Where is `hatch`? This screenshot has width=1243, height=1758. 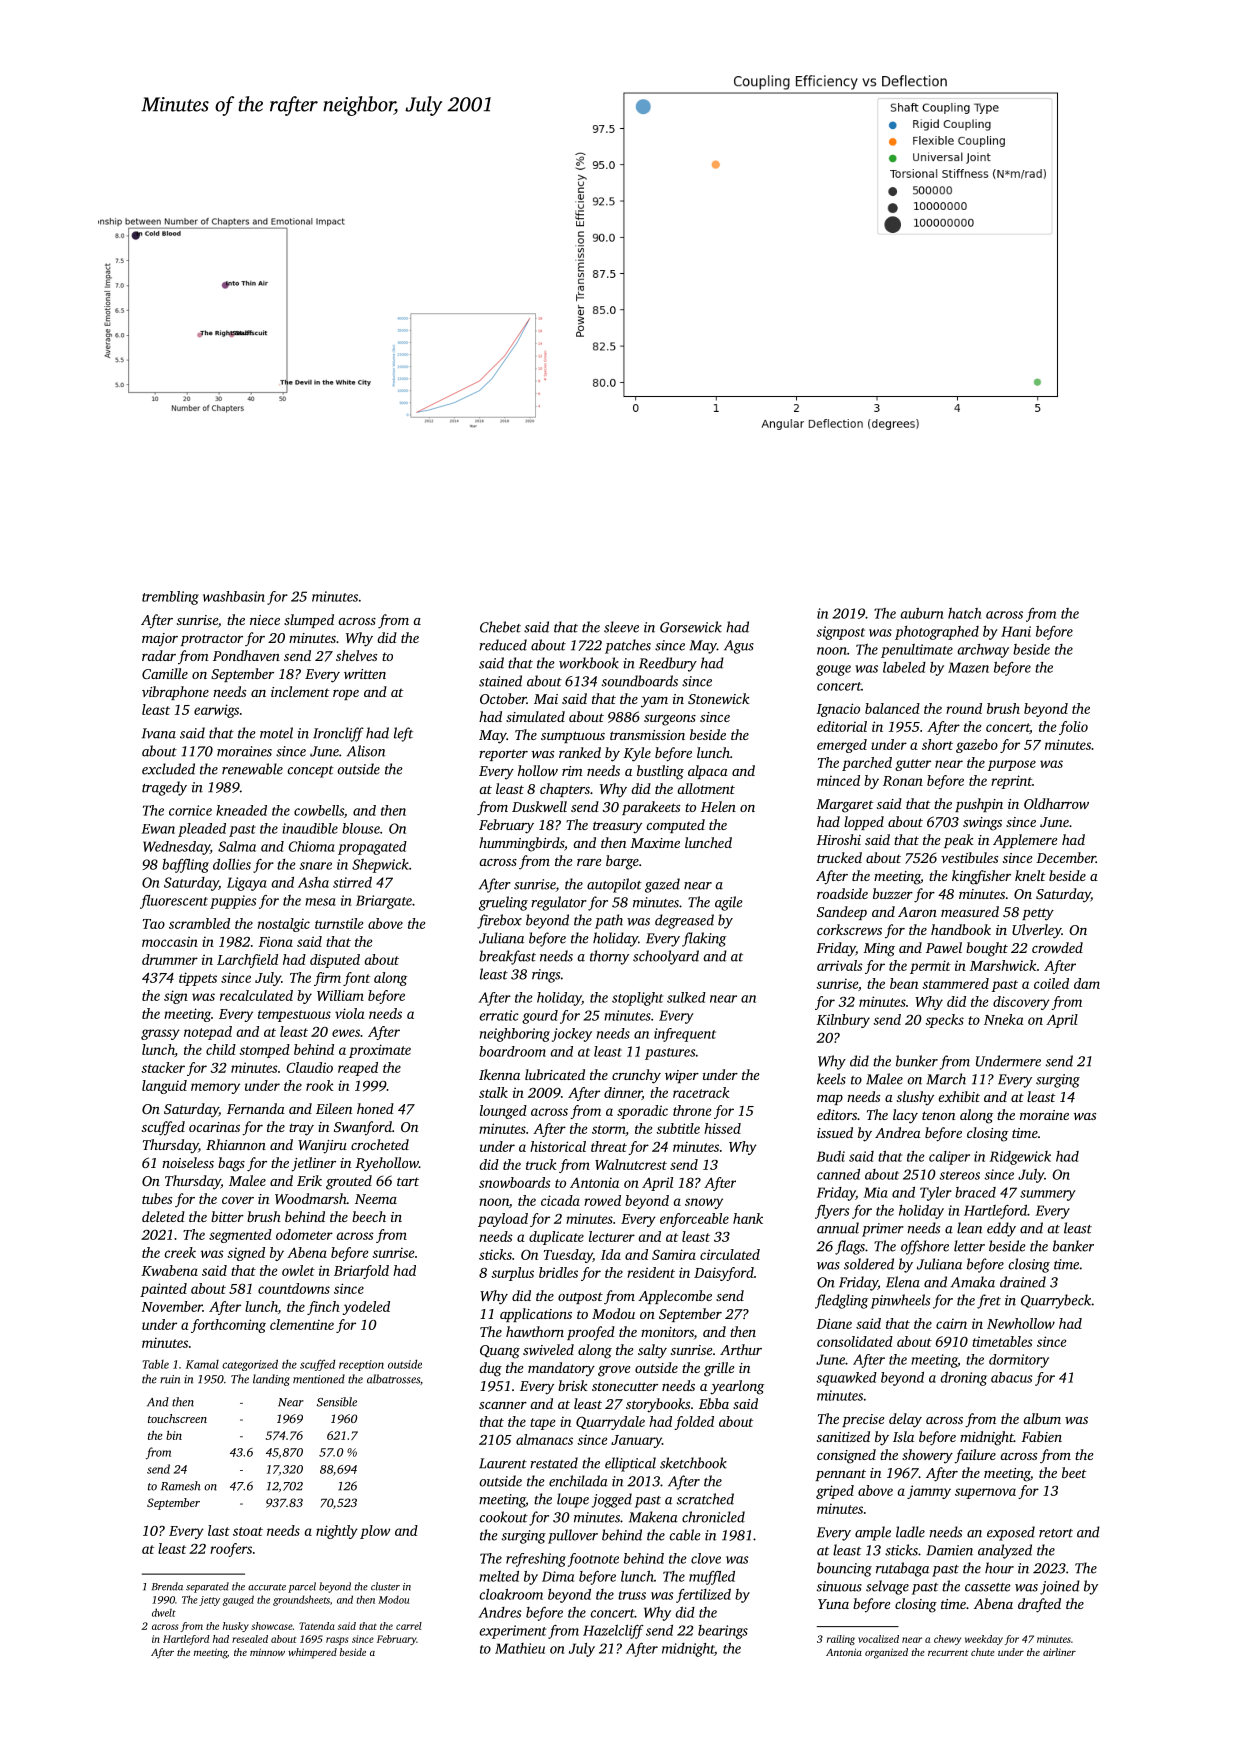
hatch is located at coordinates (964, 613).
